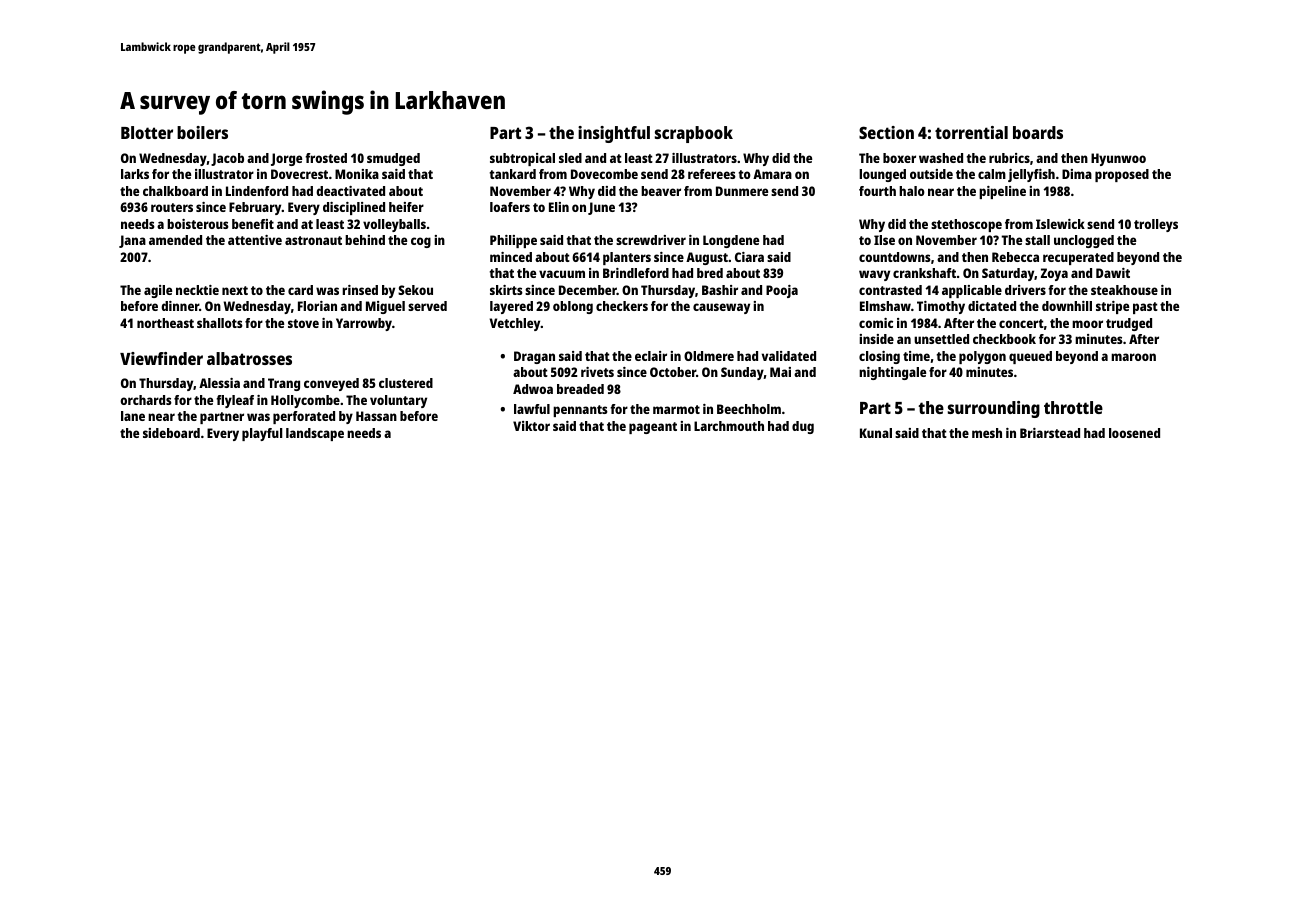 The height and width of the screenshot is (924, 1308). Describe the element at coordinates (886, 132) in the screenshot. I see `Section` at that location.
